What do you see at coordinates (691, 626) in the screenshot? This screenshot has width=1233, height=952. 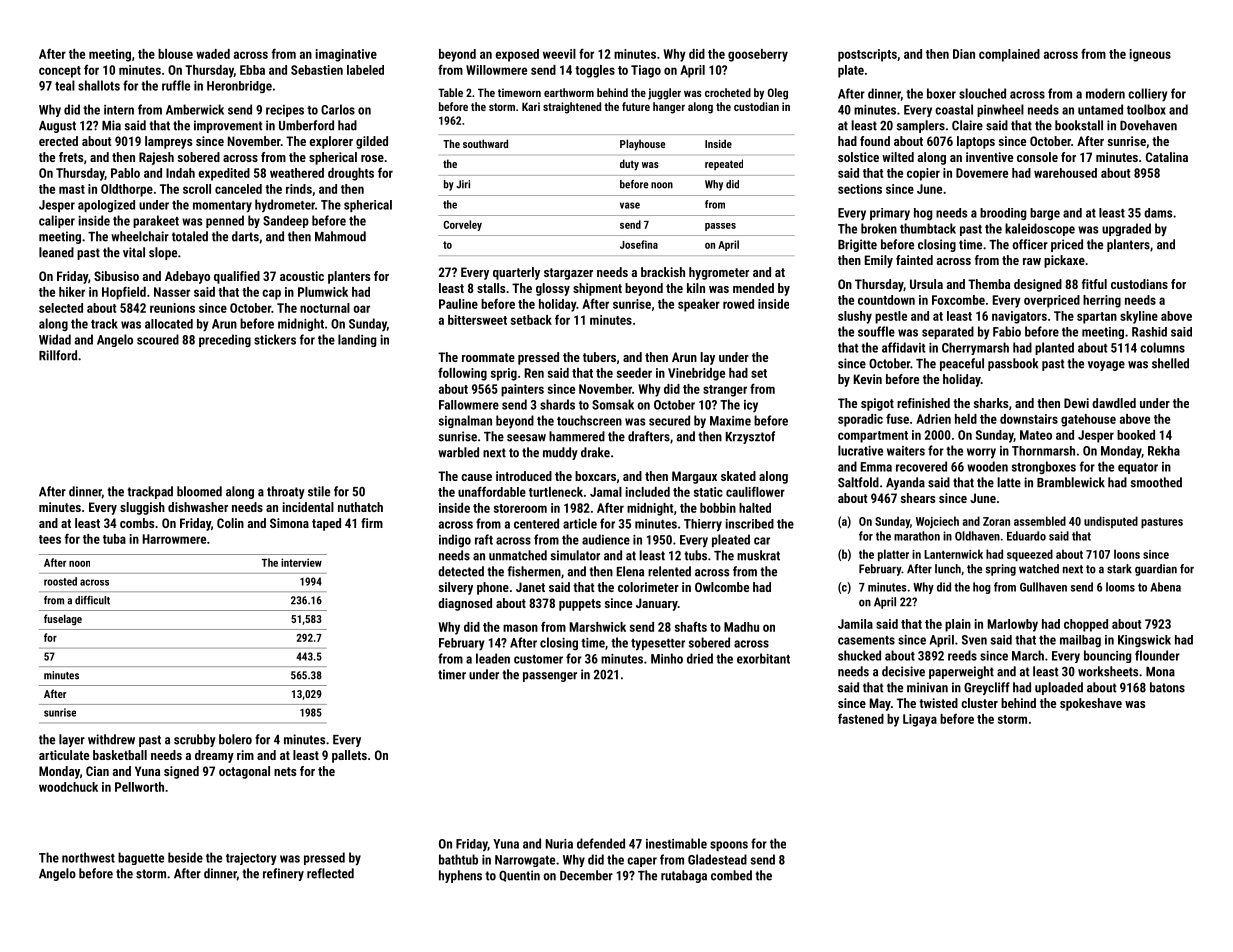 I see `shafts` at bounding box center [691, 626].
